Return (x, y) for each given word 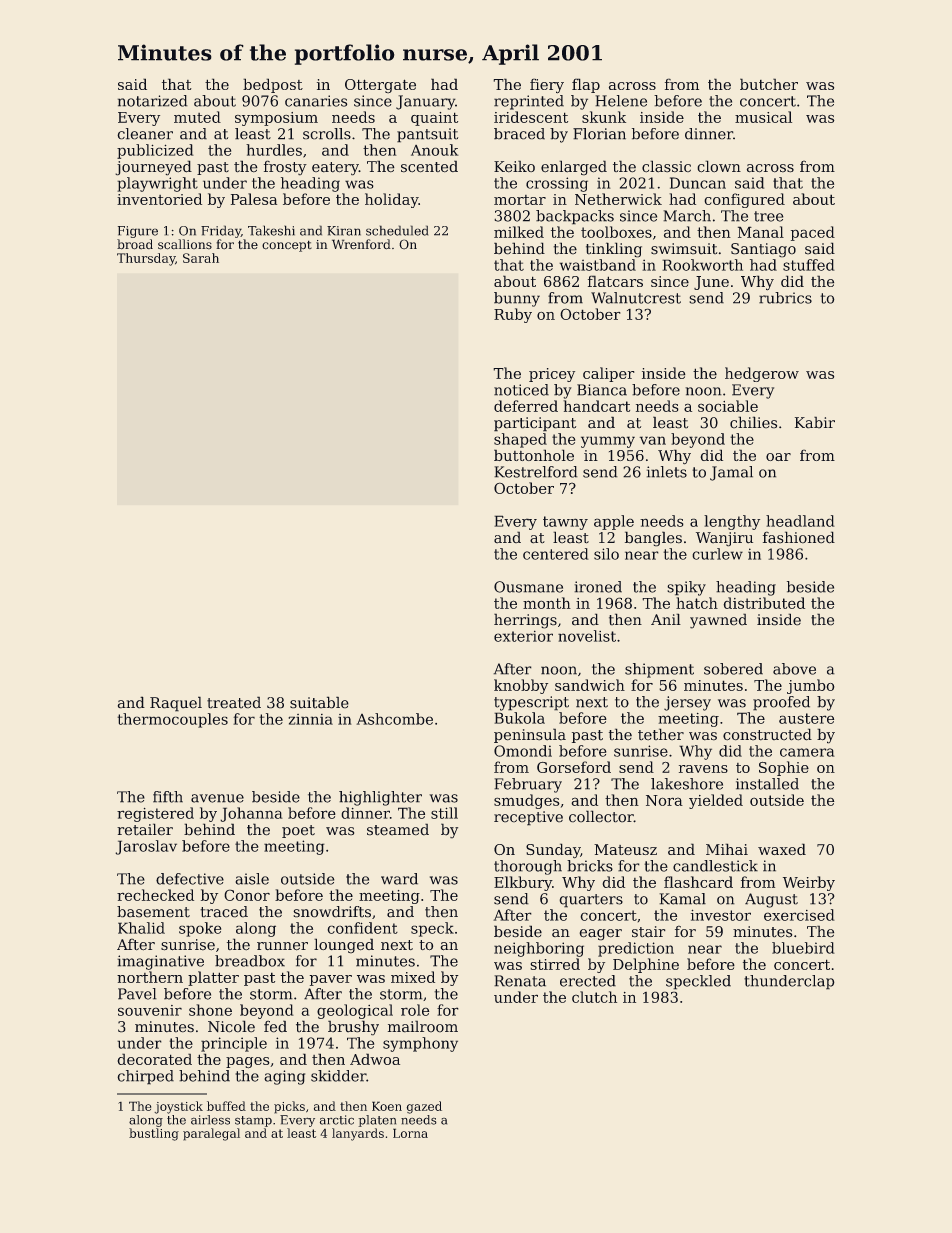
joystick (178, 1107)
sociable (728, 406)
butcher (769, 84)
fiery (547, 86)
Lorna (410, 1133)
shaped (520, 440)
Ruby (513, 315)
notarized (153, 101)
